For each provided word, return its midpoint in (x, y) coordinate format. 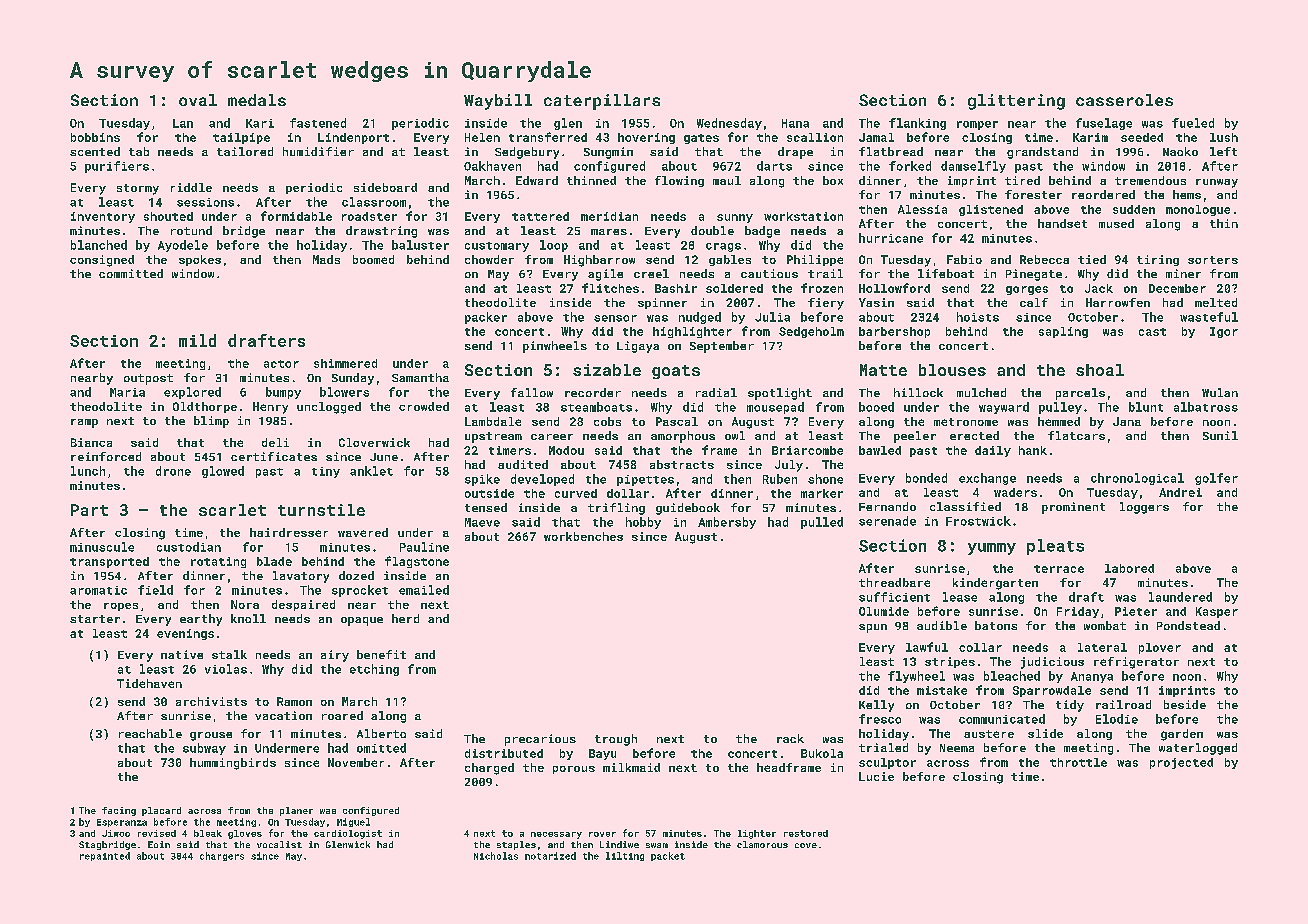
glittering (1016, 102)
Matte (883, 370)
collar (980, 647)
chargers (222, 856)
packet (668, 856)
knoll (248, 618)
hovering (646, 138)
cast (1152, 332)
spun (873, 628)
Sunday (353, 379)
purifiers (117, 167)
